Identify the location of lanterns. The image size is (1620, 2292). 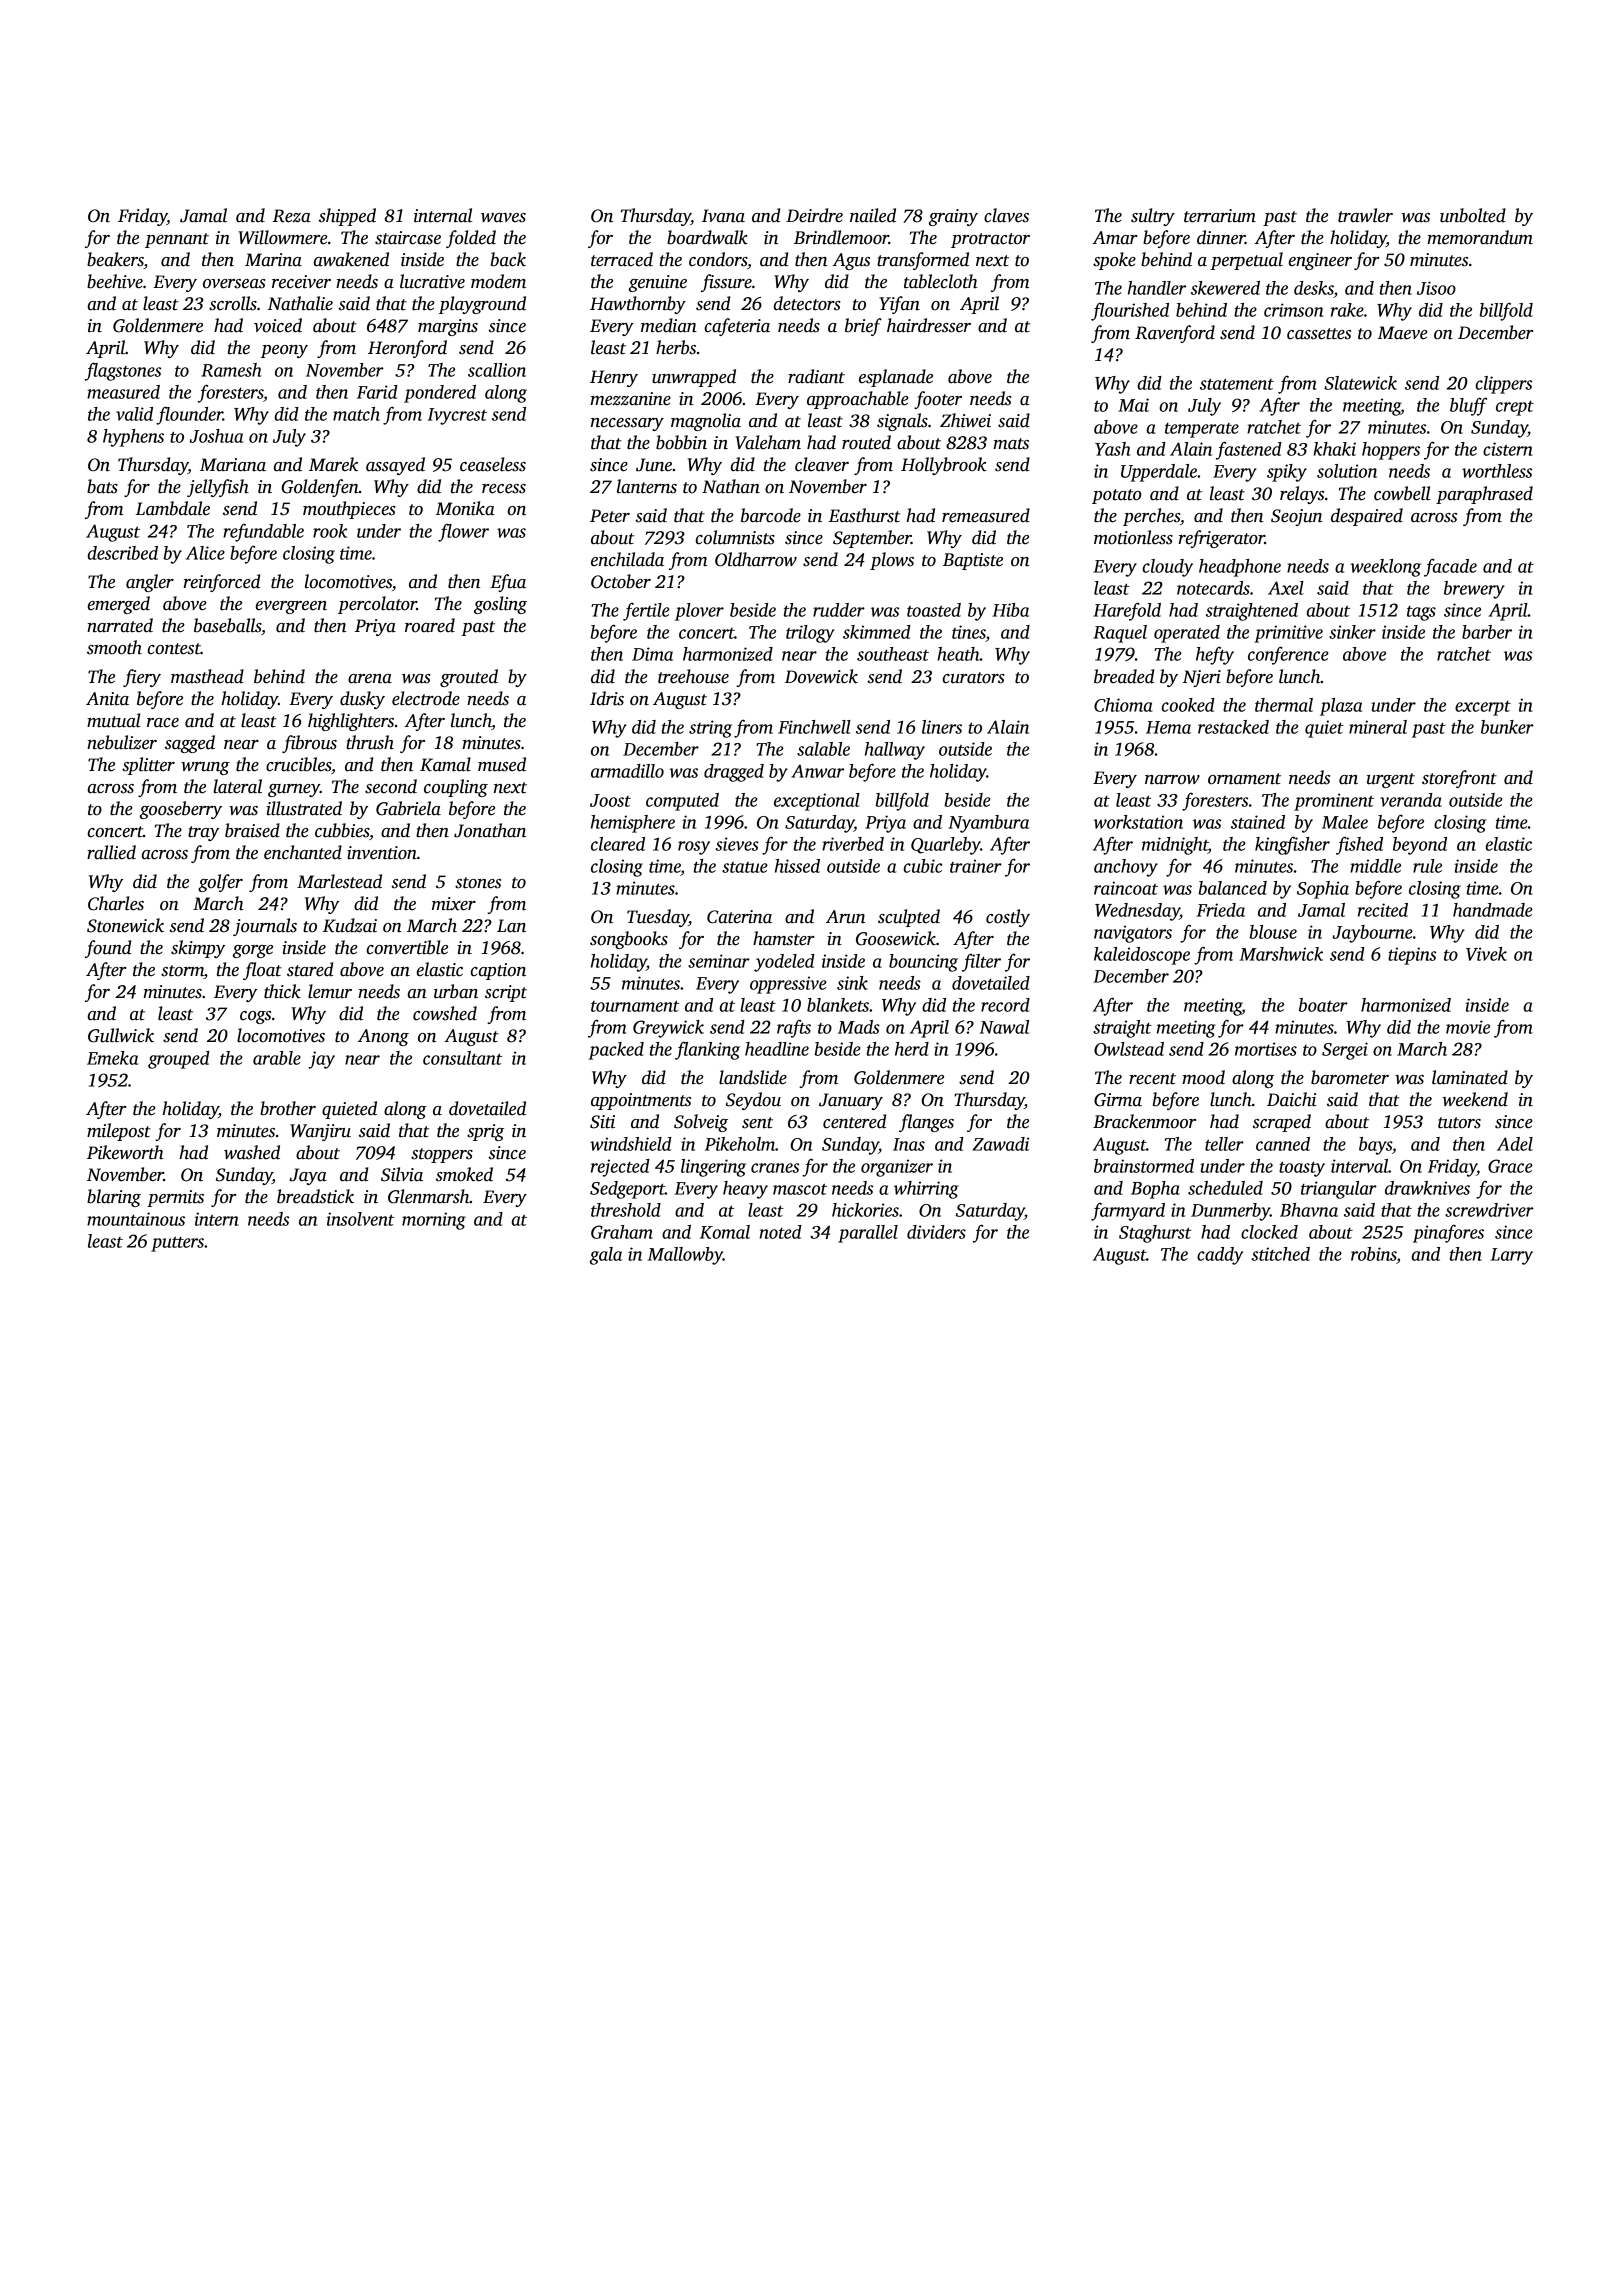
(647, 486).
